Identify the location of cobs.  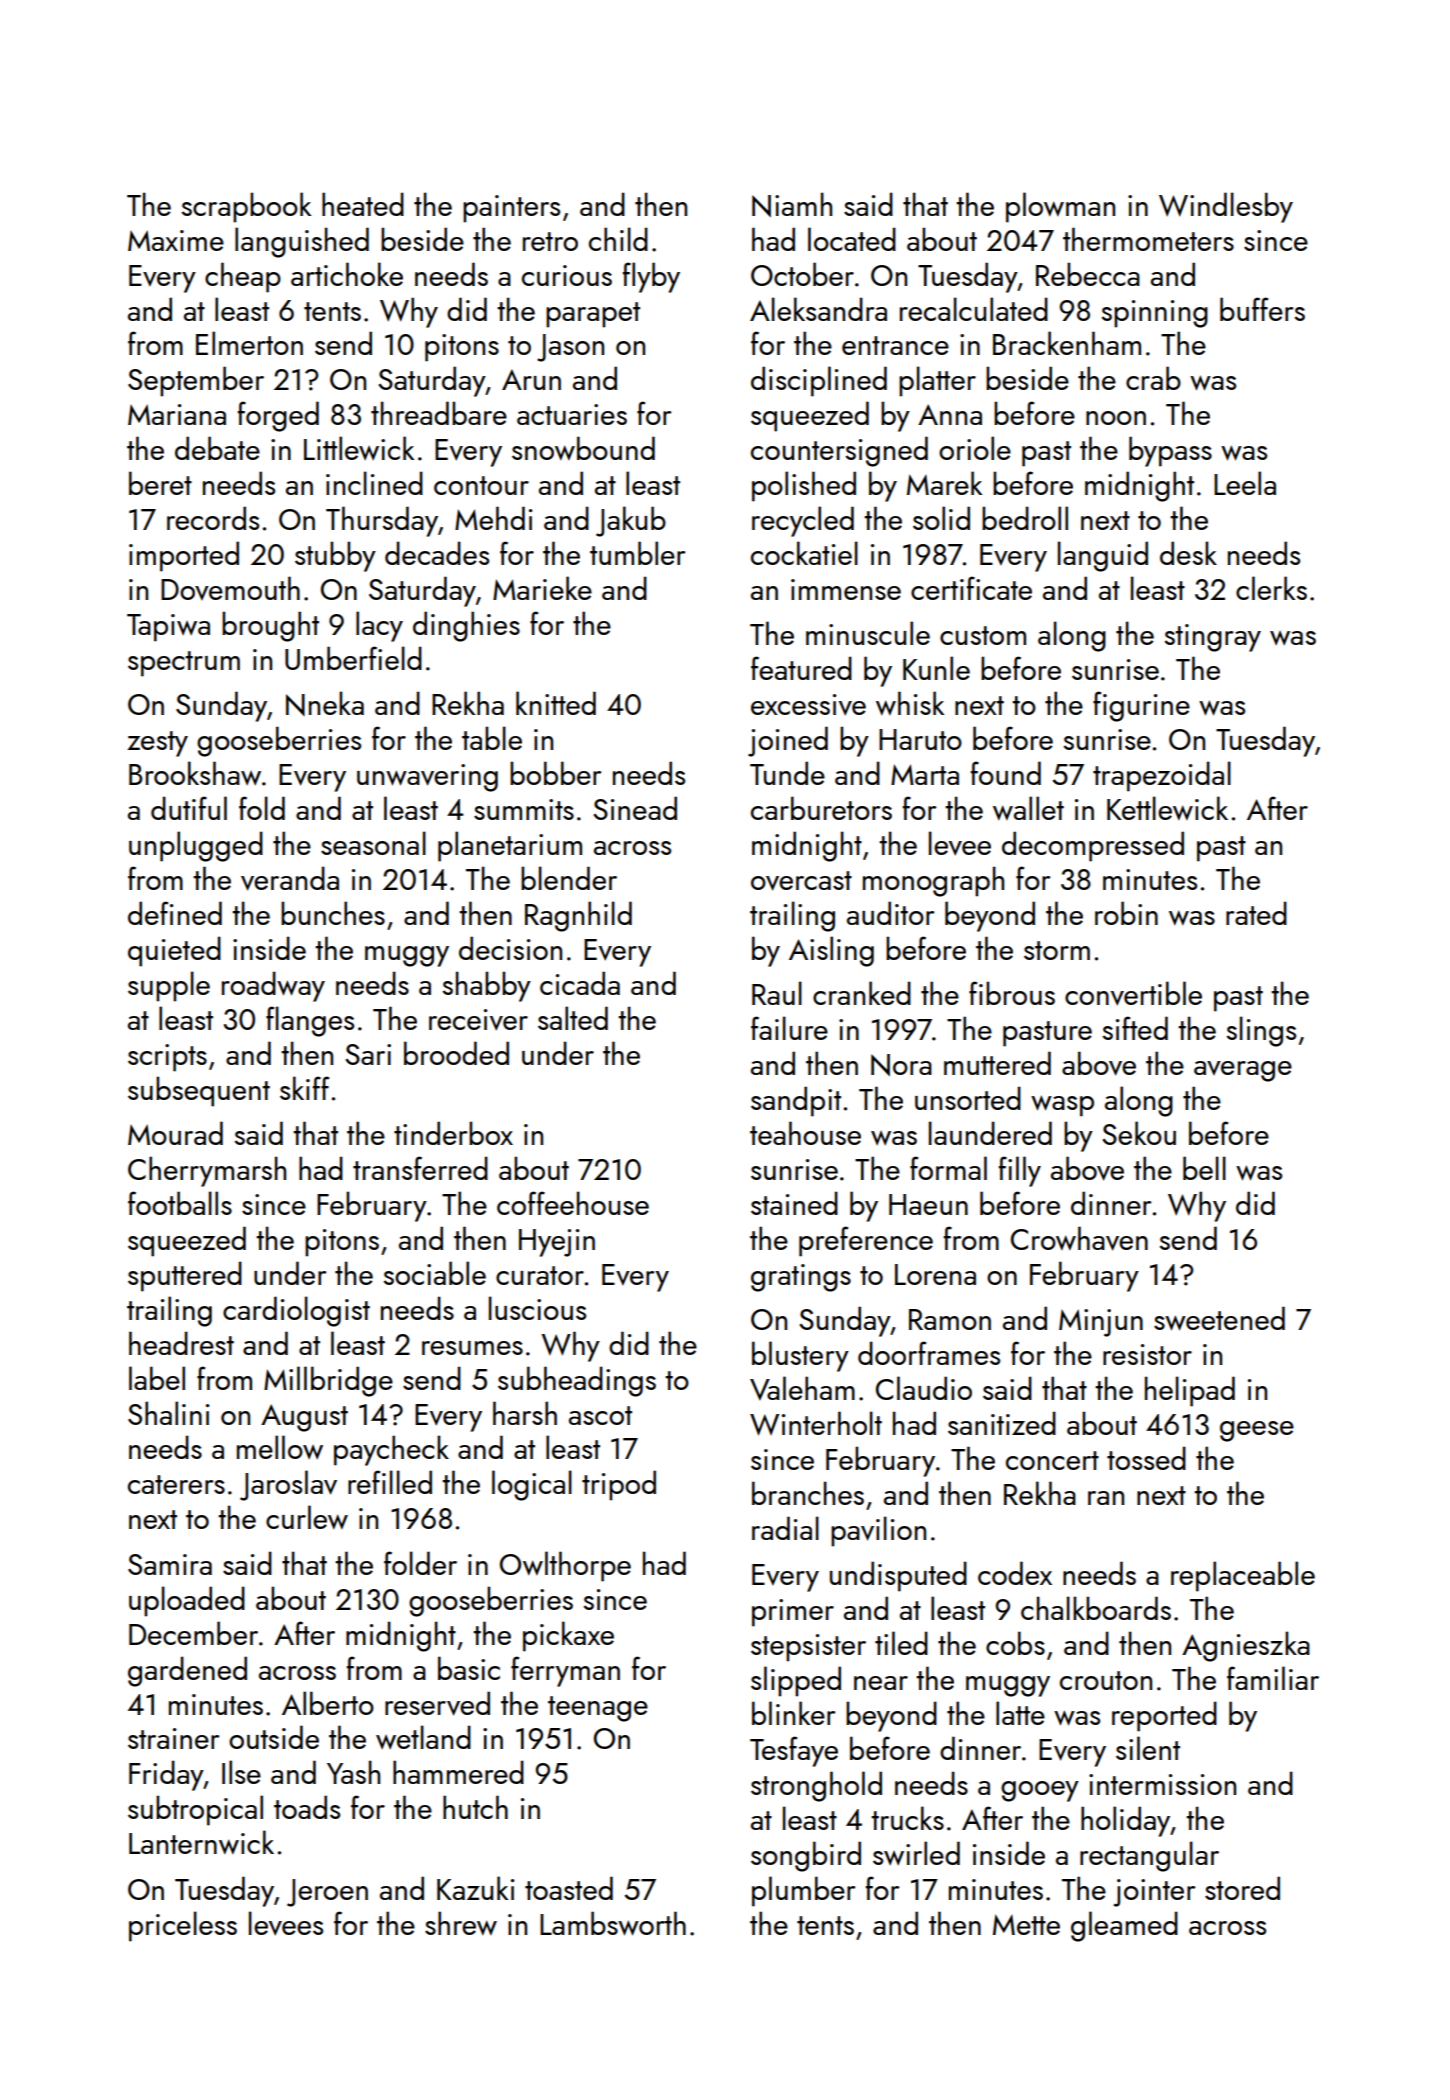
(1015, 1643).
